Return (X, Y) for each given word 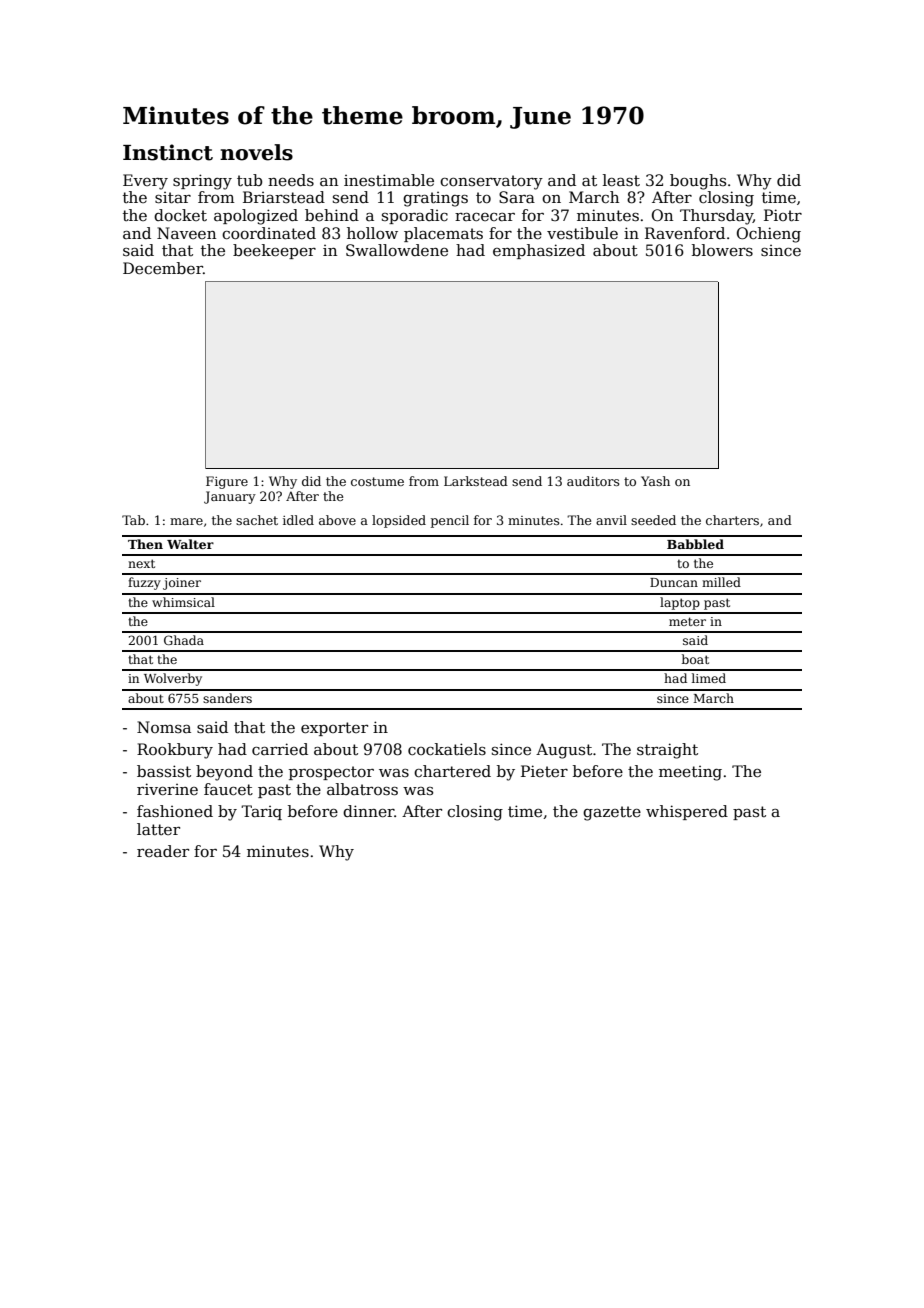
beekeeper (274, 251)
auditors (593, 481)
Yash (655, 481)
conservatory (491, 182)
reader (163, 851)
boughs (698, 182)
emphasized (539, 251)
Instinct (168, 152)
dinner (369, 811)
